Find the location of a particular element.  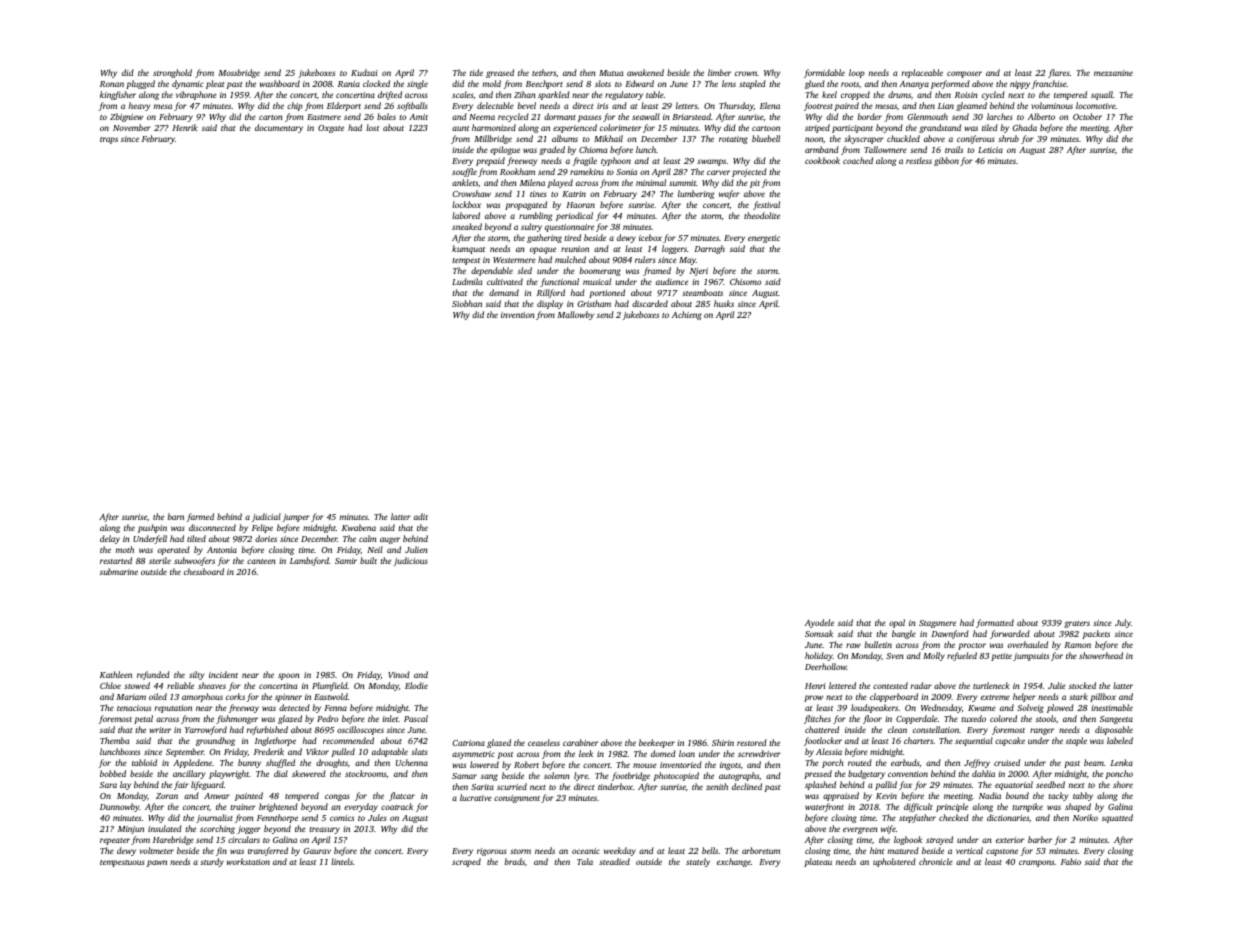

documentary is located at coordinates (279, 128).
